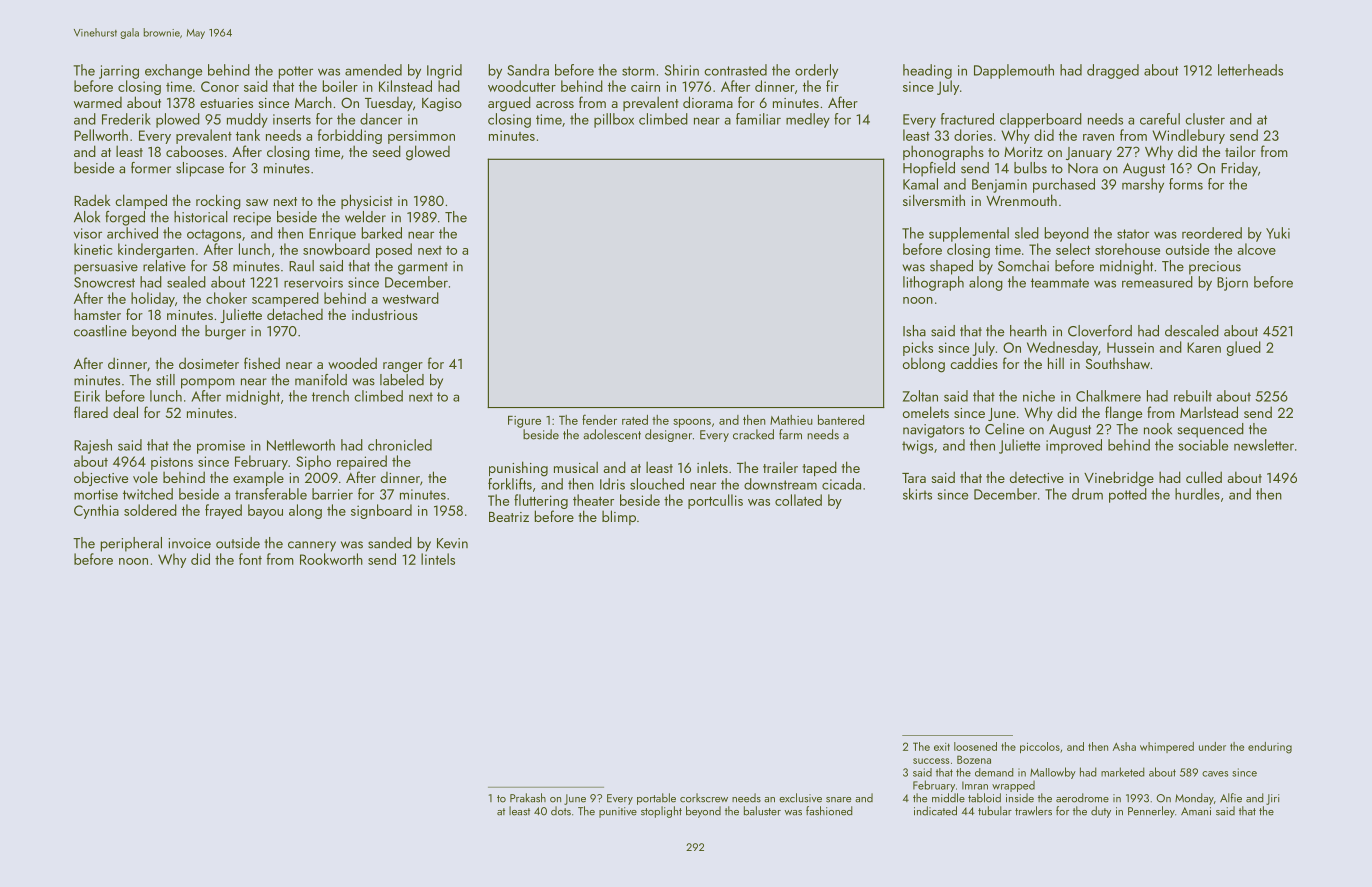 The width and height of the screenshot is (1372, 887). I want to click on Prakash, so click(528, 798).
